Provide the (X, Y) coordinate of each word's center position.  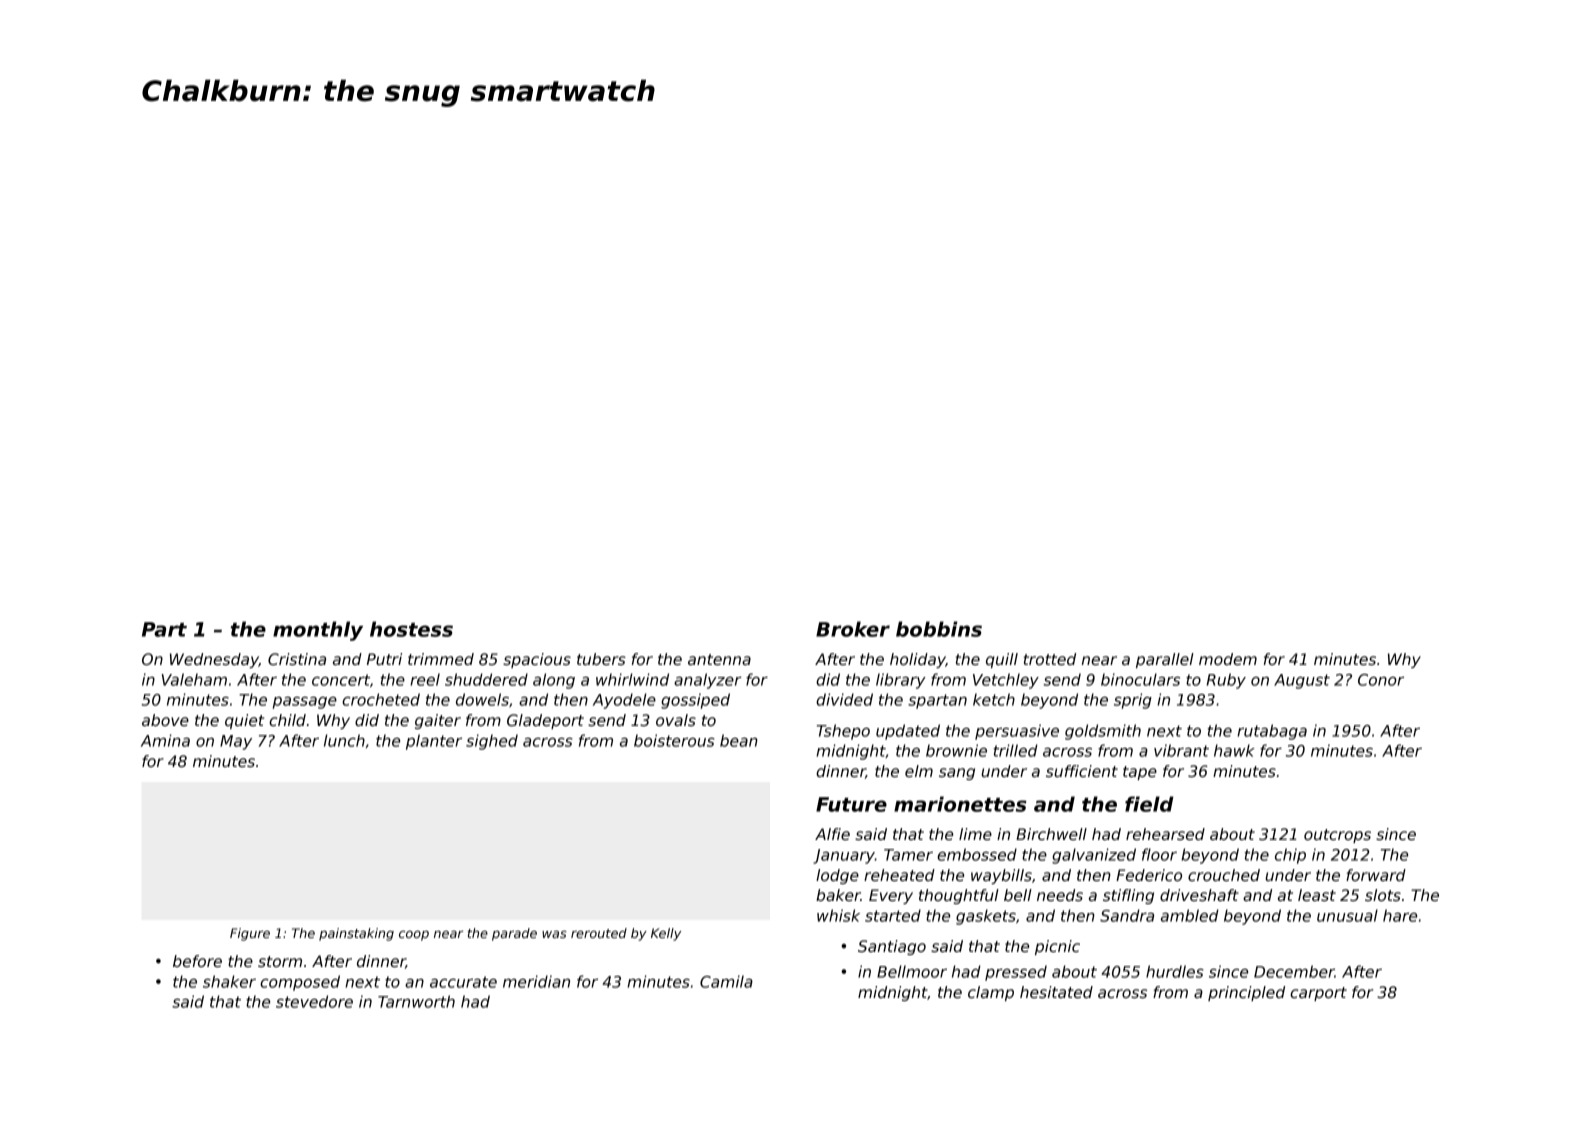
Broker (853, 629)
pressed (1016, 973)
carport (1318, 994)
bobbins (939, 629)
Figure (250, 934)
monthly (318, 631)
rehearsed (1165, 834)
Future (851, 804)
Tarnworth (416, 1001)
